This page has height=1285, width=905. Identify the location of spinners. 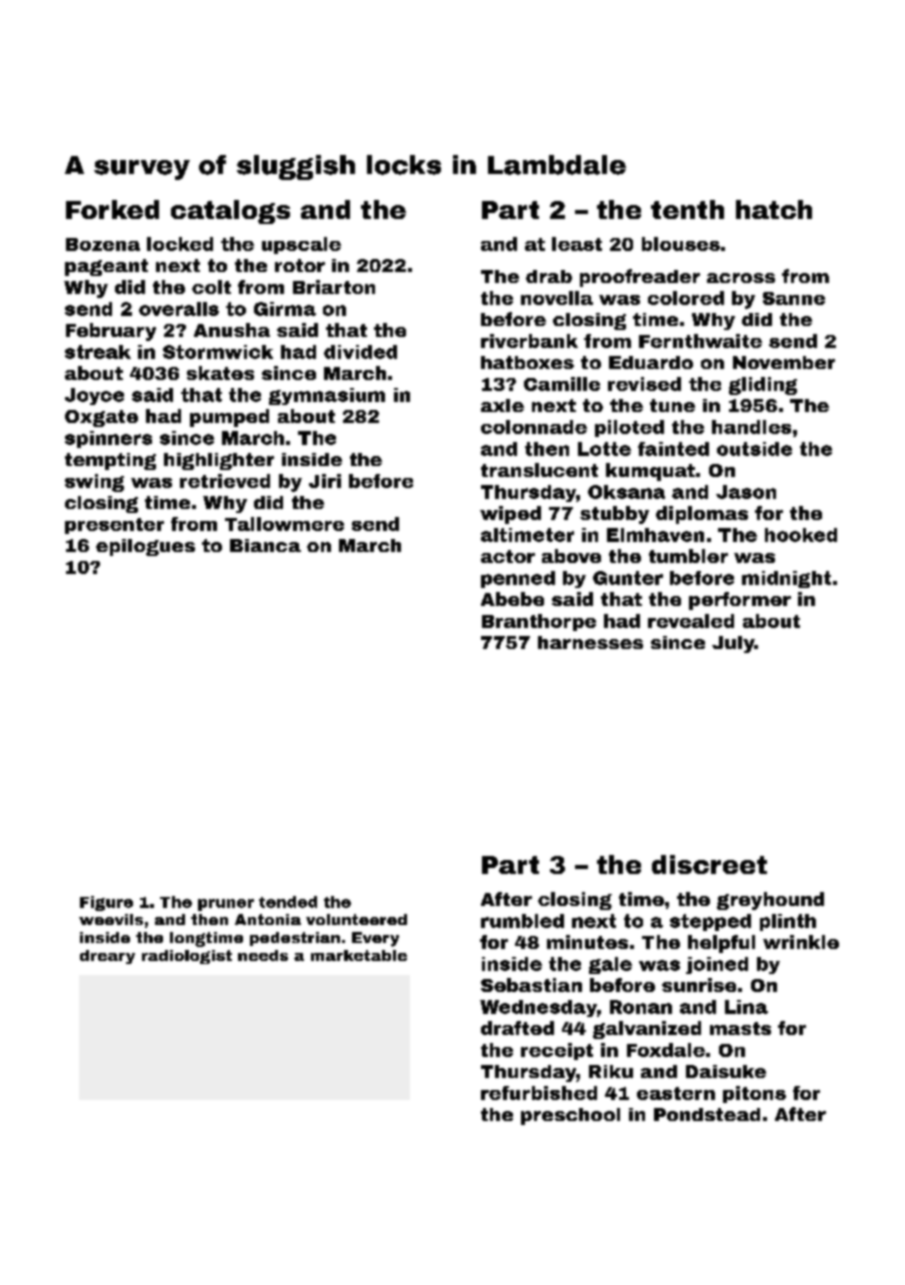
(108, 439).
